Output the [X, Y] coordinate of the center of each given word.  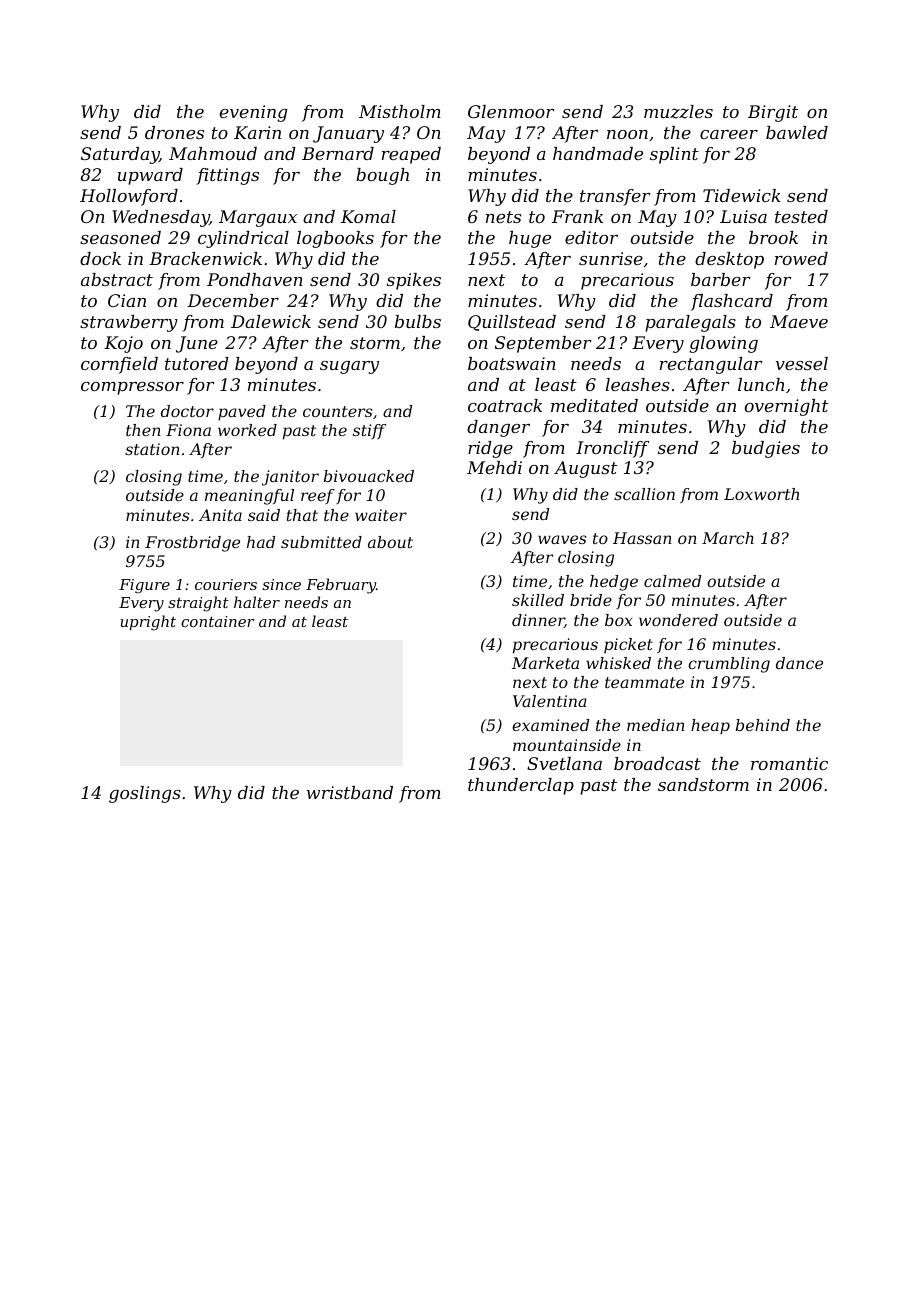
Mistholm [400, 111]
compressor [132, 388]
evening [253, 113]
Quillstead [512, 323]
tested [801, 216]
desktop [729, 260]
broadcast [657, 763]
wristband [350, 792]
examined [550, 725]
